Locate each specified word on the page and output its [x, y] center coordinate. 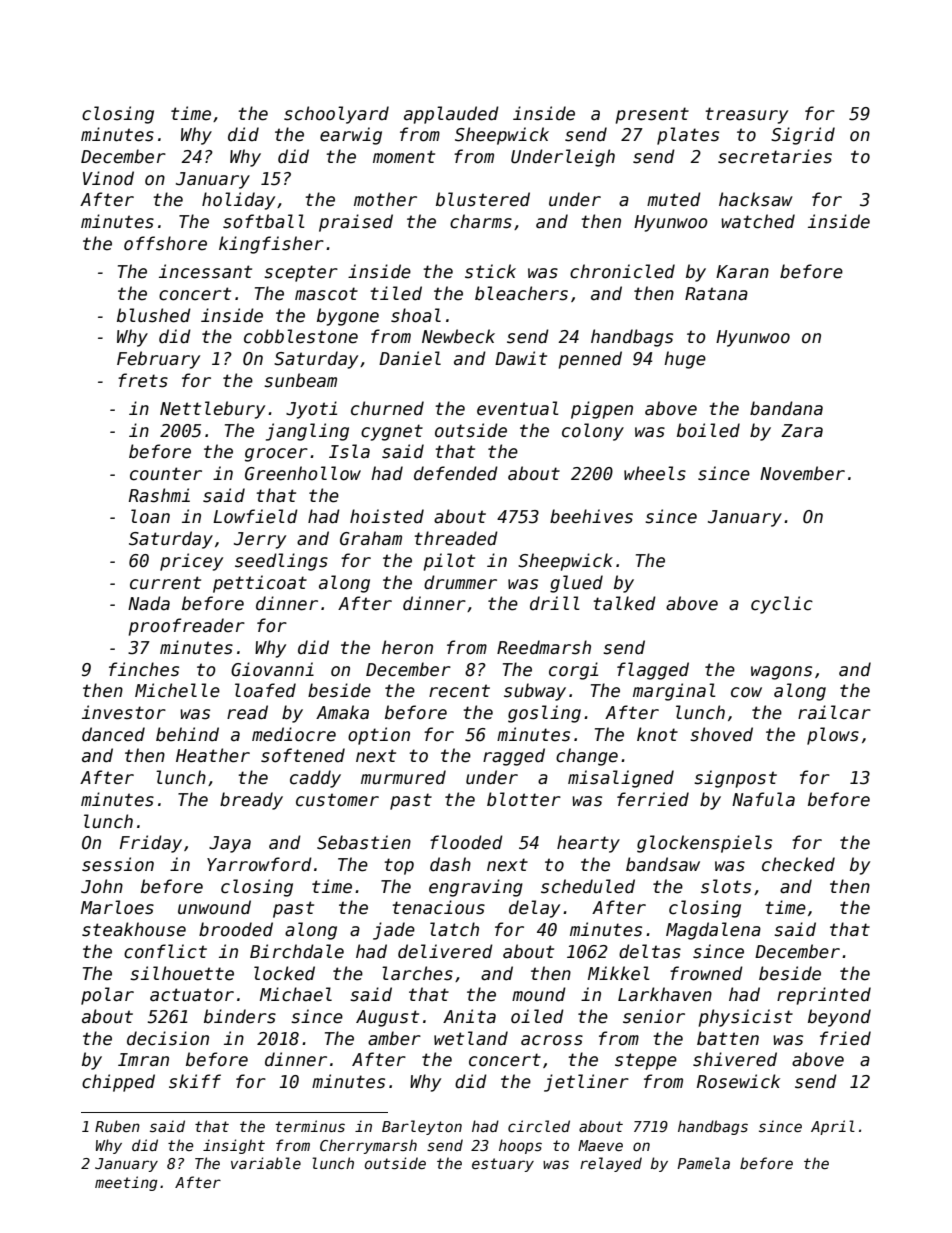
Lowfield [255, 516]
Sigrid [803, 136]
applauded [451, 115]
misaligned [621, 779]
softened [303, 755]
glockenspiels [704, 844]
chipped [118, 1083]
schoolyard [336, 115]
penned [590, 360]
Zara [802, 431]
